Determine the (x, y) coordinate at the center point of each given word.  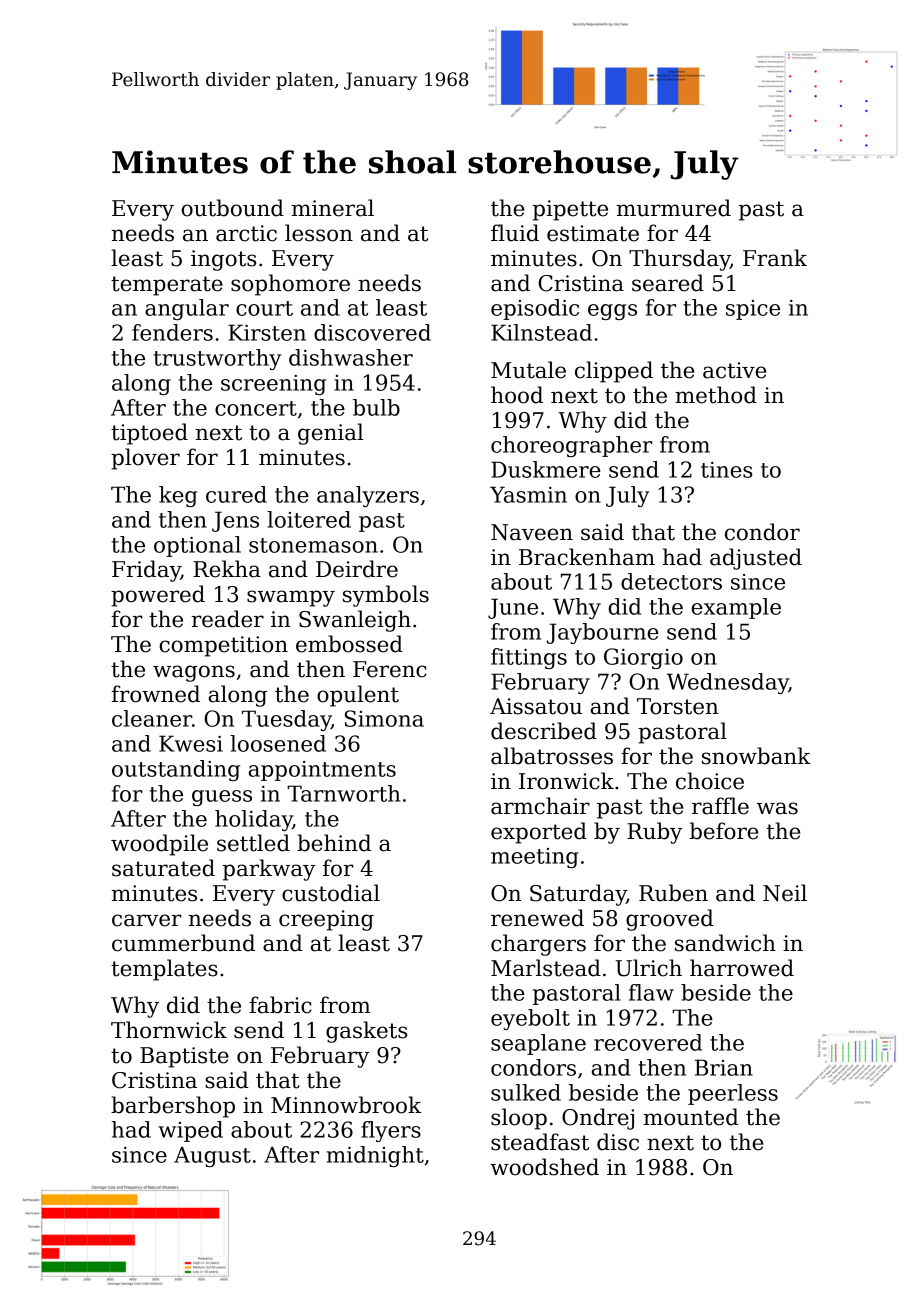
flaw (651, 992)
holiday (254, 820)
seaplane (538, 1044)
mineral (333, 208)
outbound (232, 208)
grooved (670, 920)
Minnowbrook (346, 1105)
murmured (674, 208)
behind (334, 843)
